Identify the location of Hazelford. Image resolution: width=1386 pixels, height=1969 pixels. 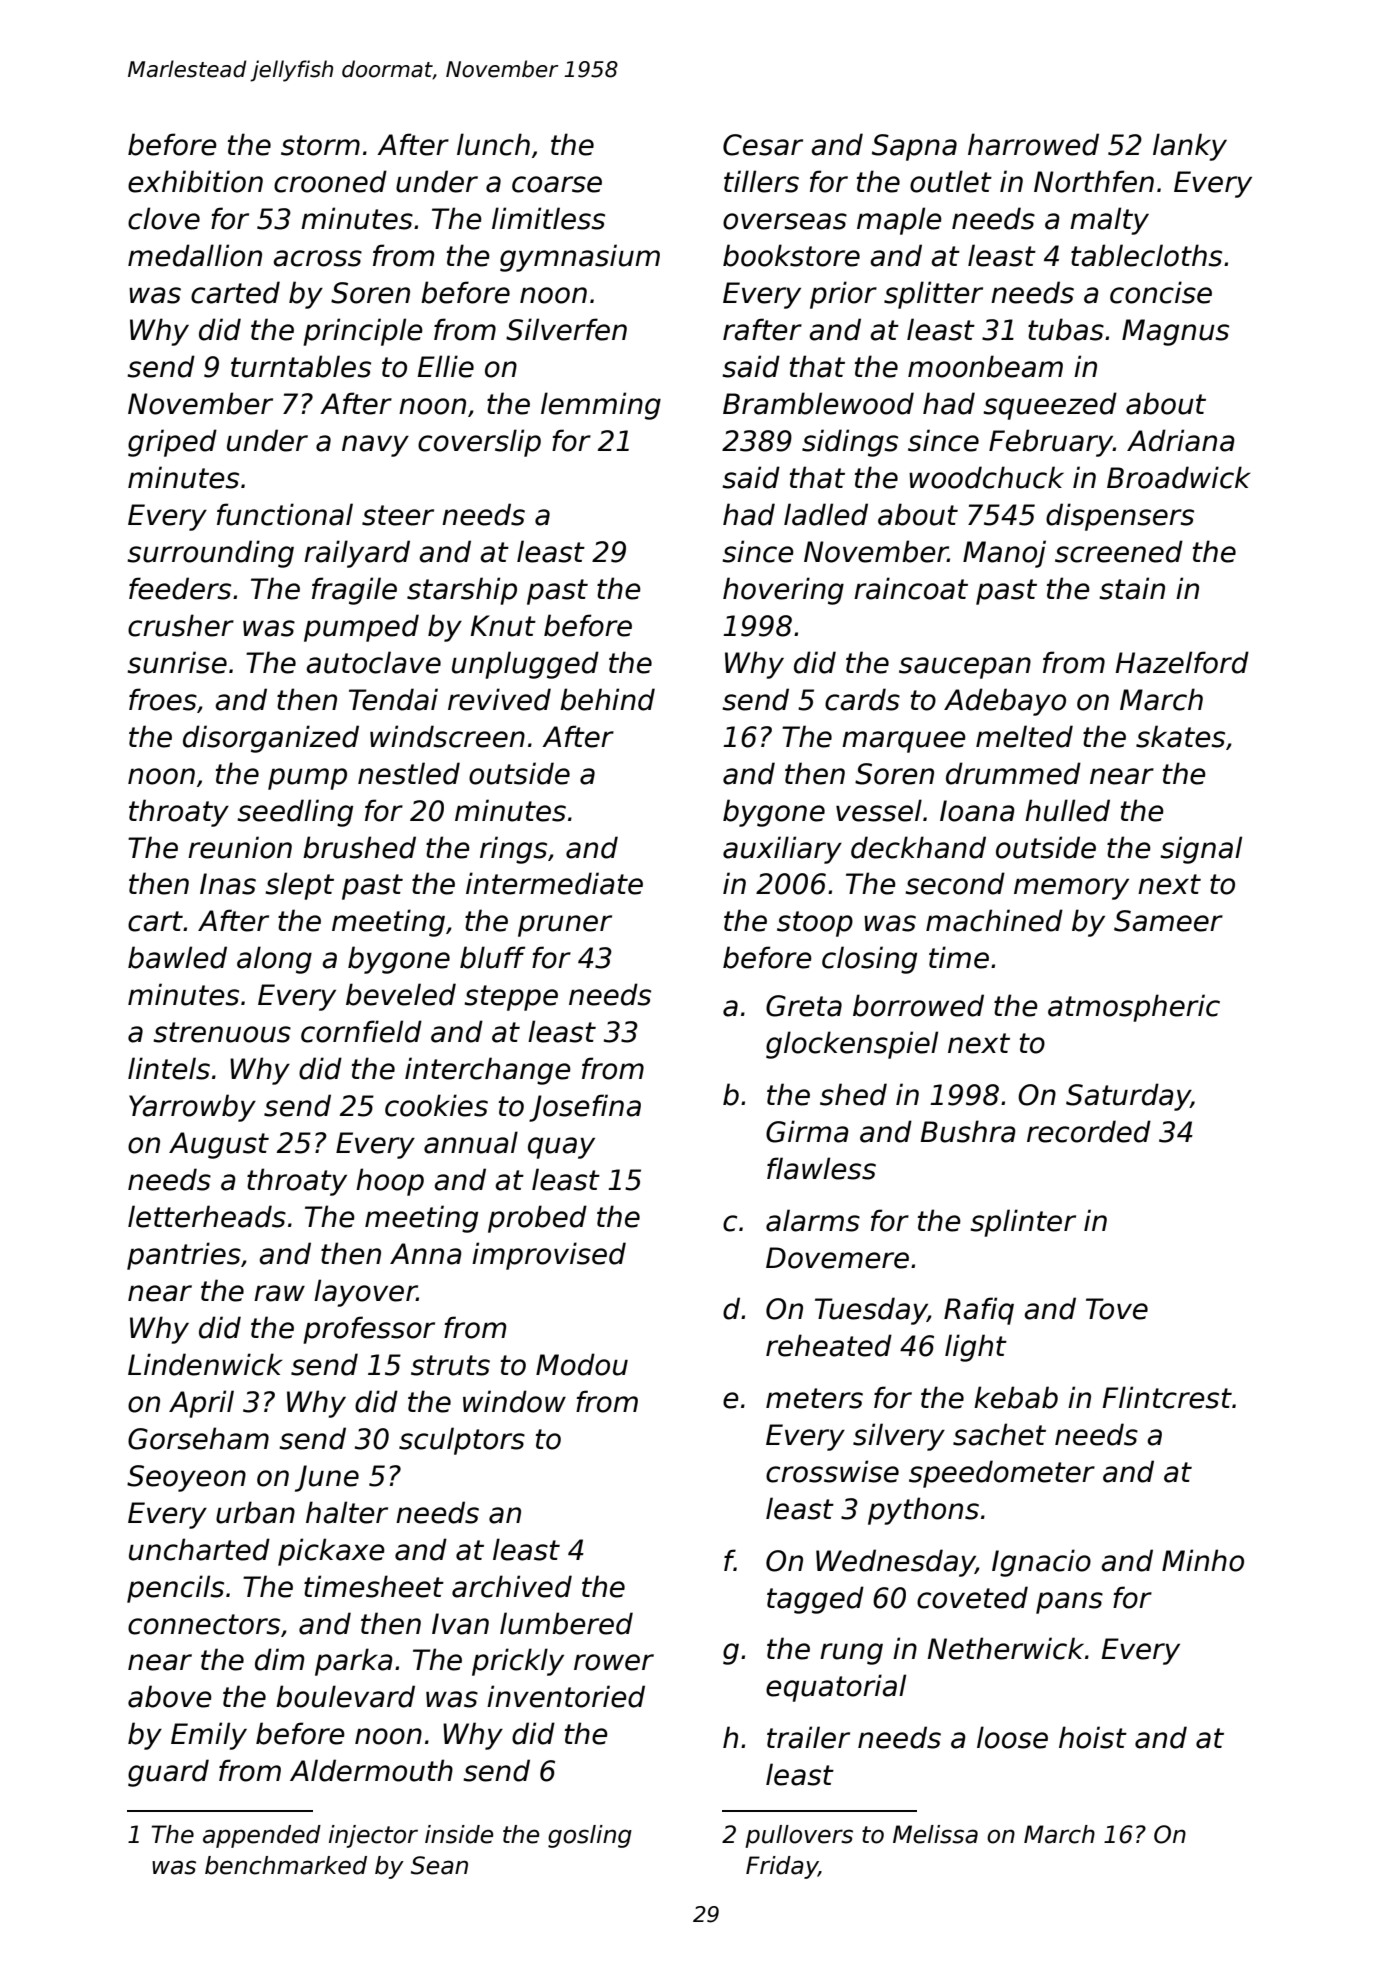
(1182, 662).
